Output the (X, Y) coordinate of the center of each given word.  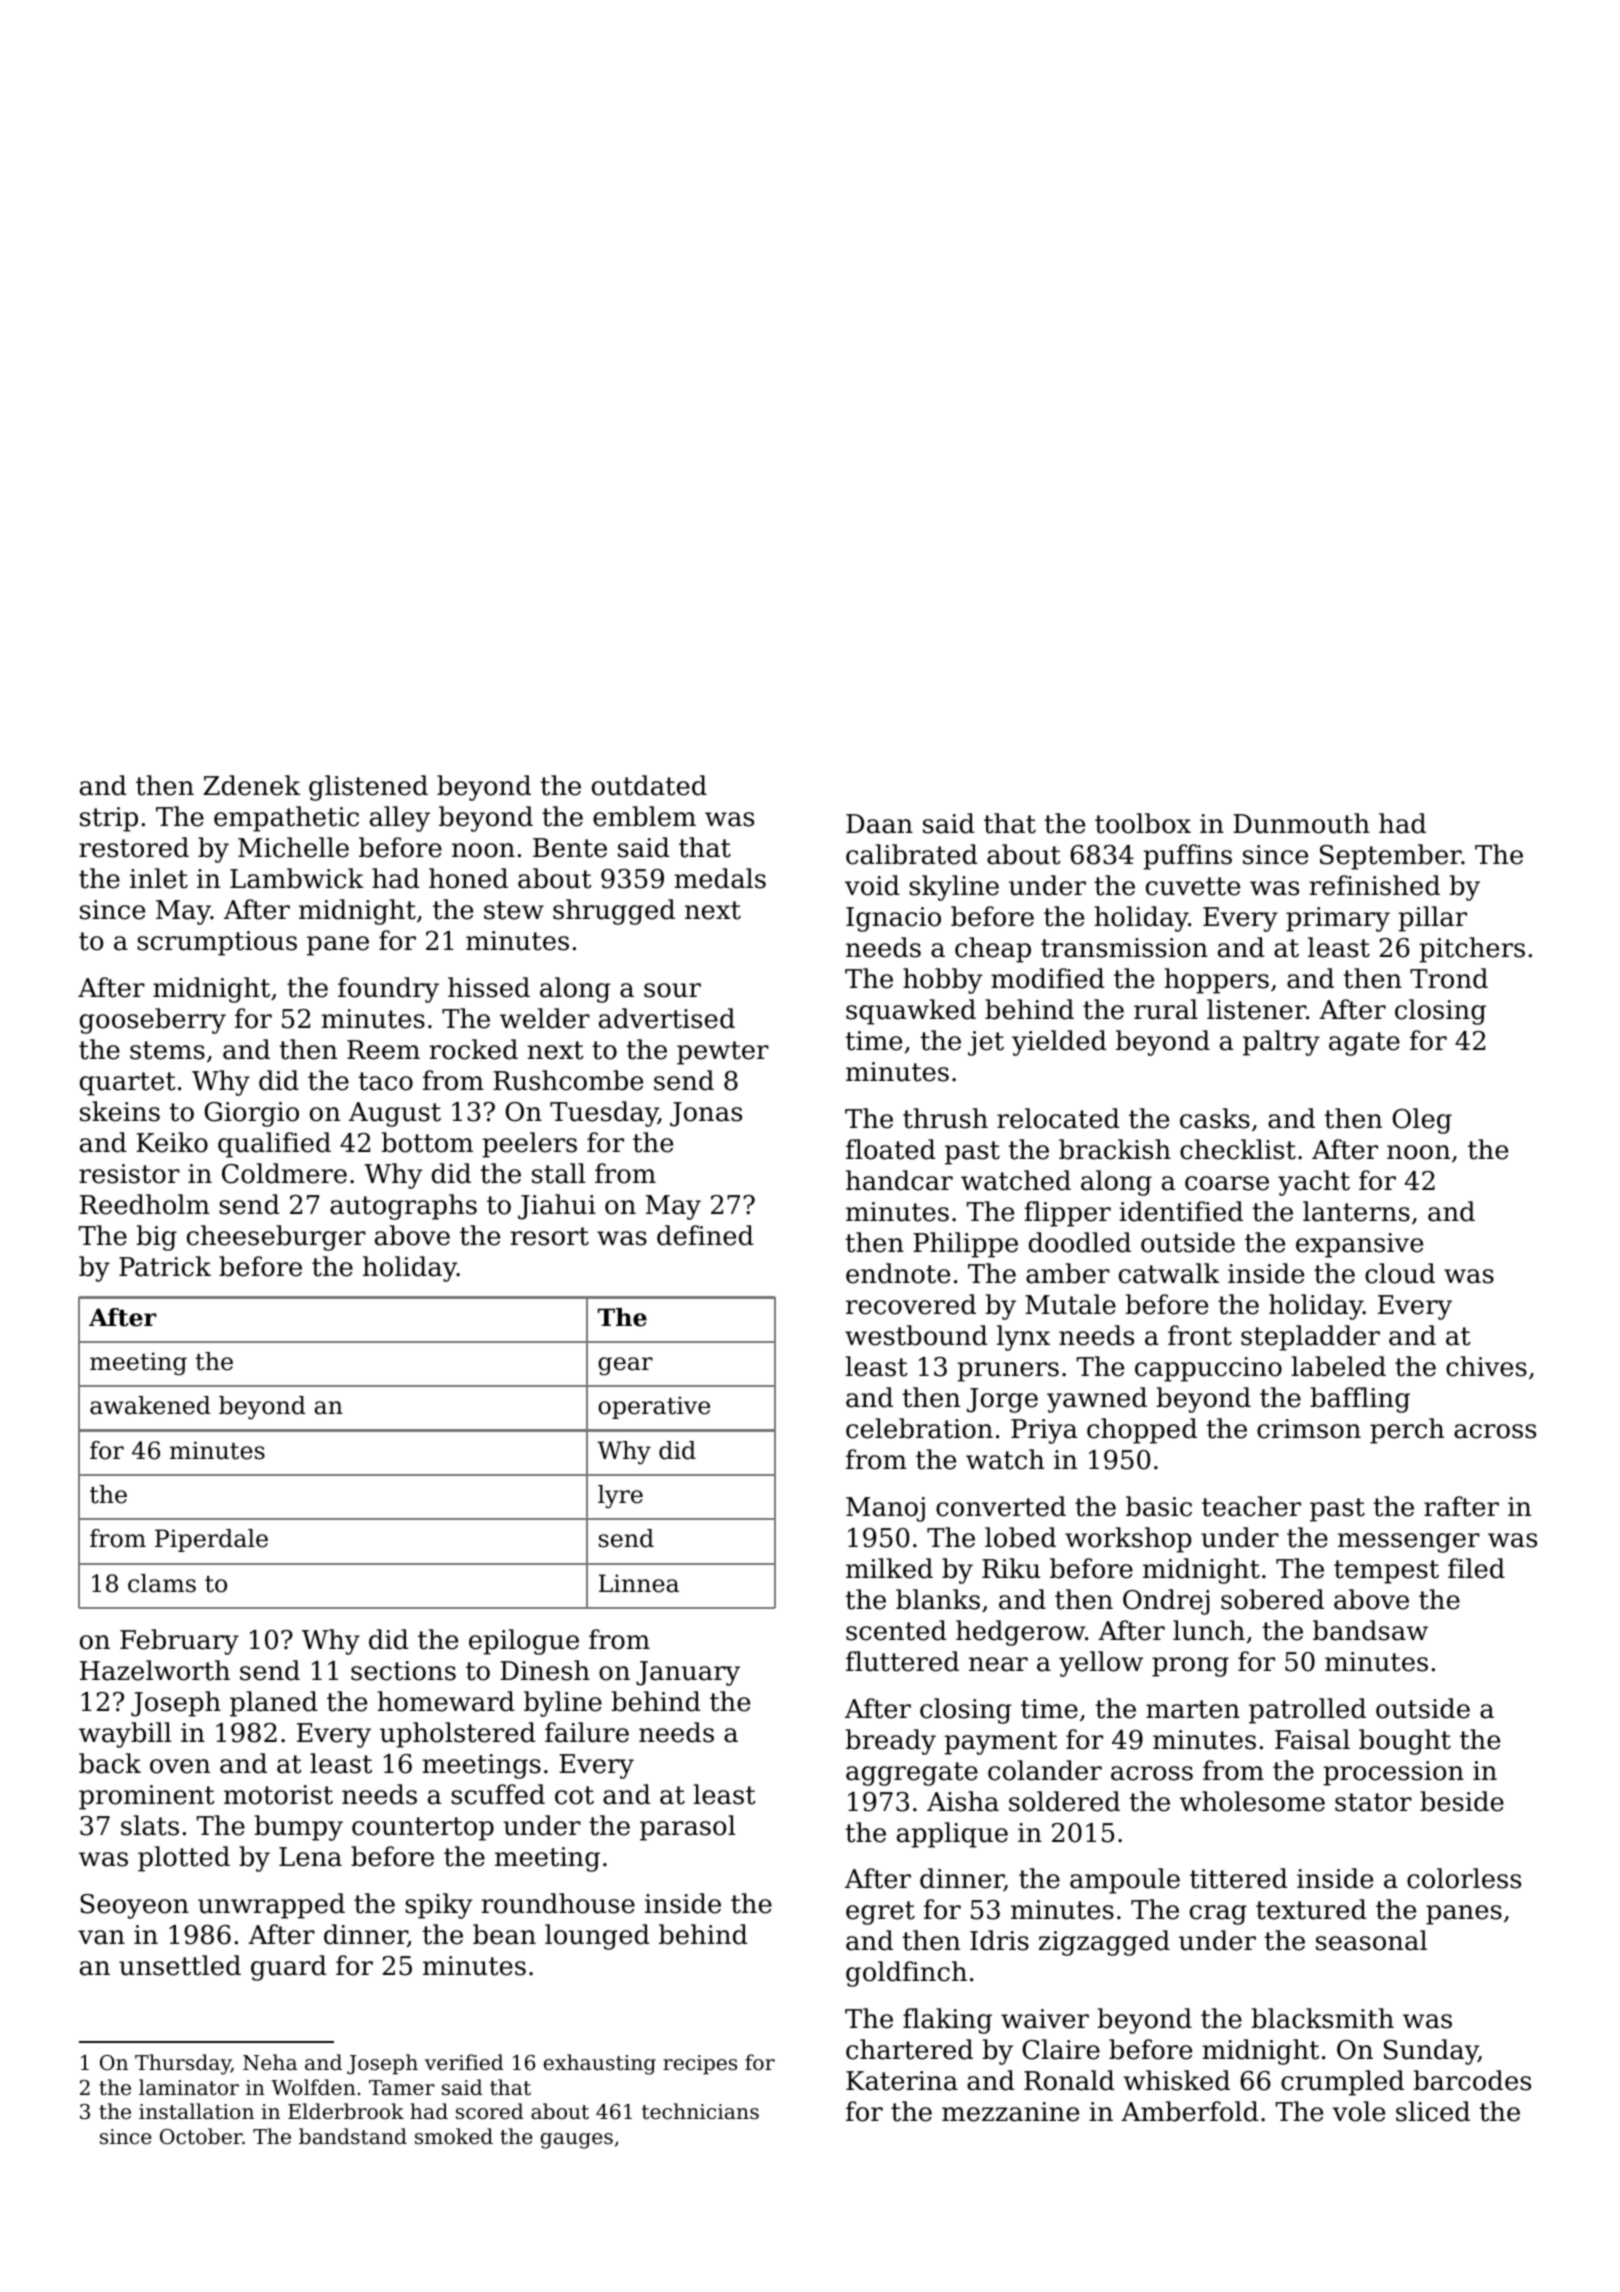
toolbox (1143, 823)
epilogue (524, 1642)
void (872, 885)
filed (1476, 1568)
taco (386, 1081)
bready (890, 1742)
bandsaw (1370, 1630)
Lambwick (297, 878)
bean (504, 1934)
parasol (688, 1828)
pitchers (1472, 950)
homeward (446, 1701)
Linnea (639, 1583)
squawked (911, 1012)
